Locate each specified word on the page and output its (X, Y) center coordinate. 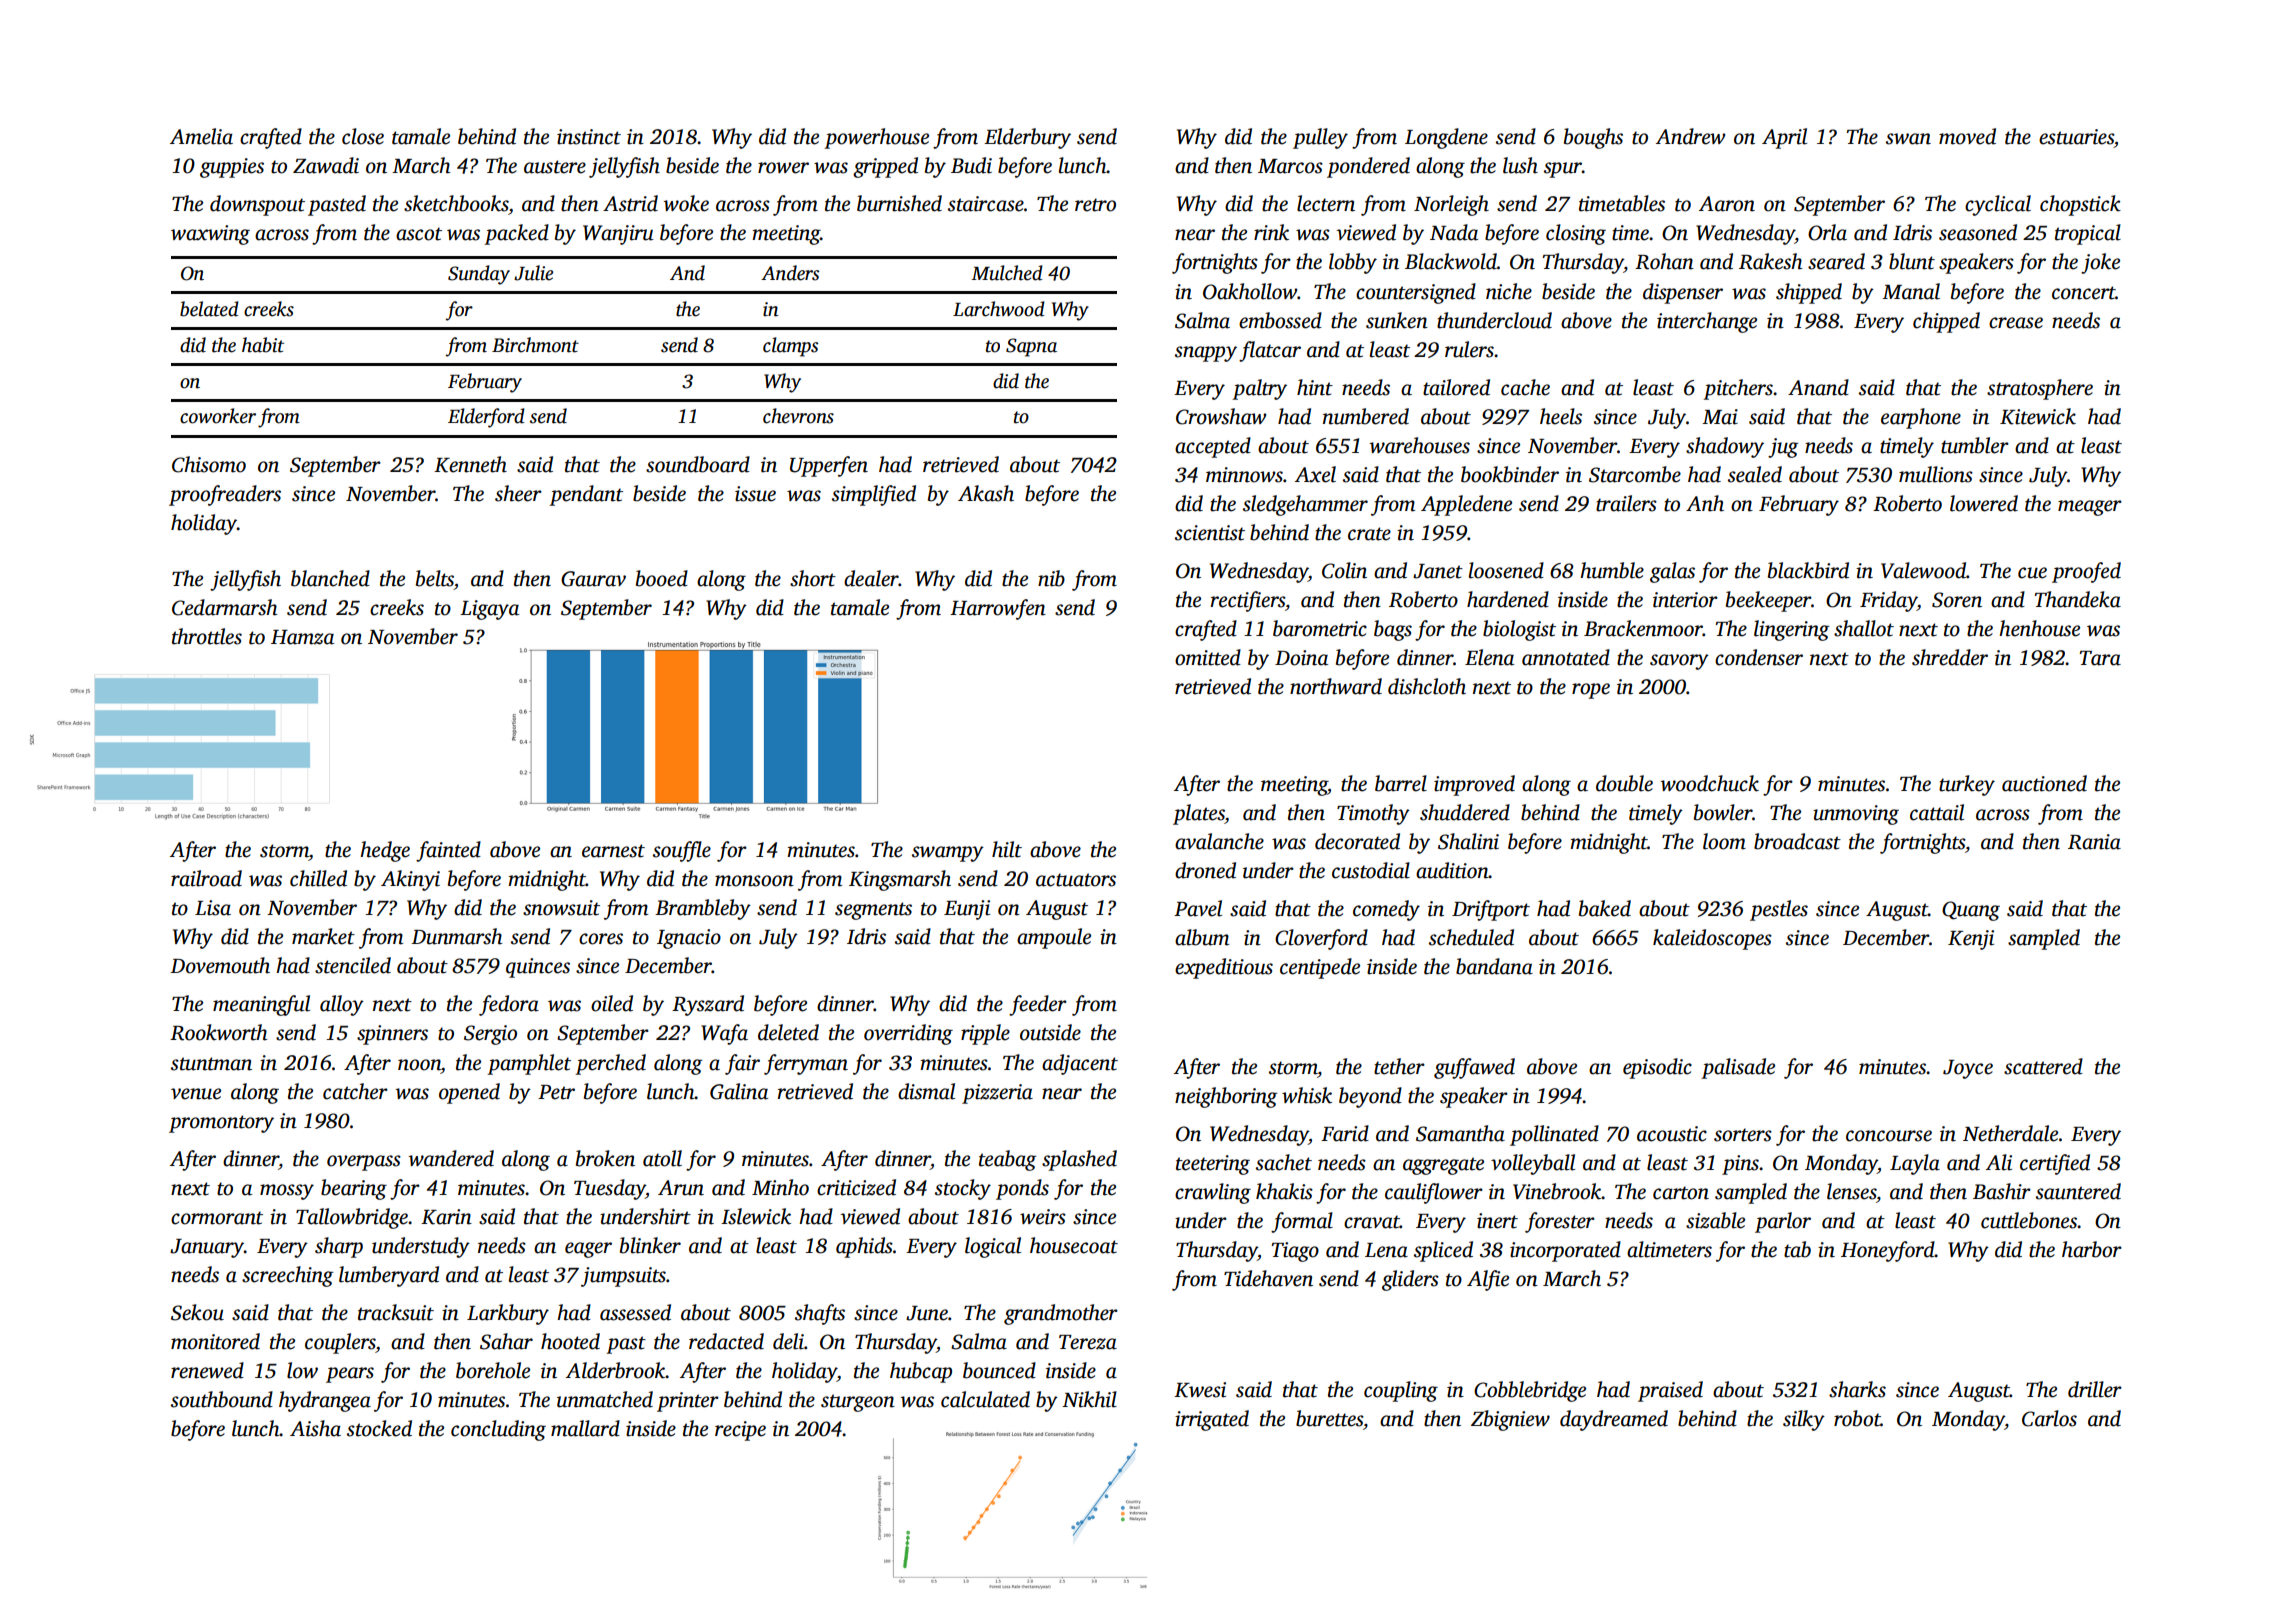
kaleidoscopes (1712, 939)
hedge (385, 851)
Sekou (197, 1312)
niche (1509, 291)
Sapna (1031, 347)
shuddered (1465, 812)
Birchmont (535, 345)
